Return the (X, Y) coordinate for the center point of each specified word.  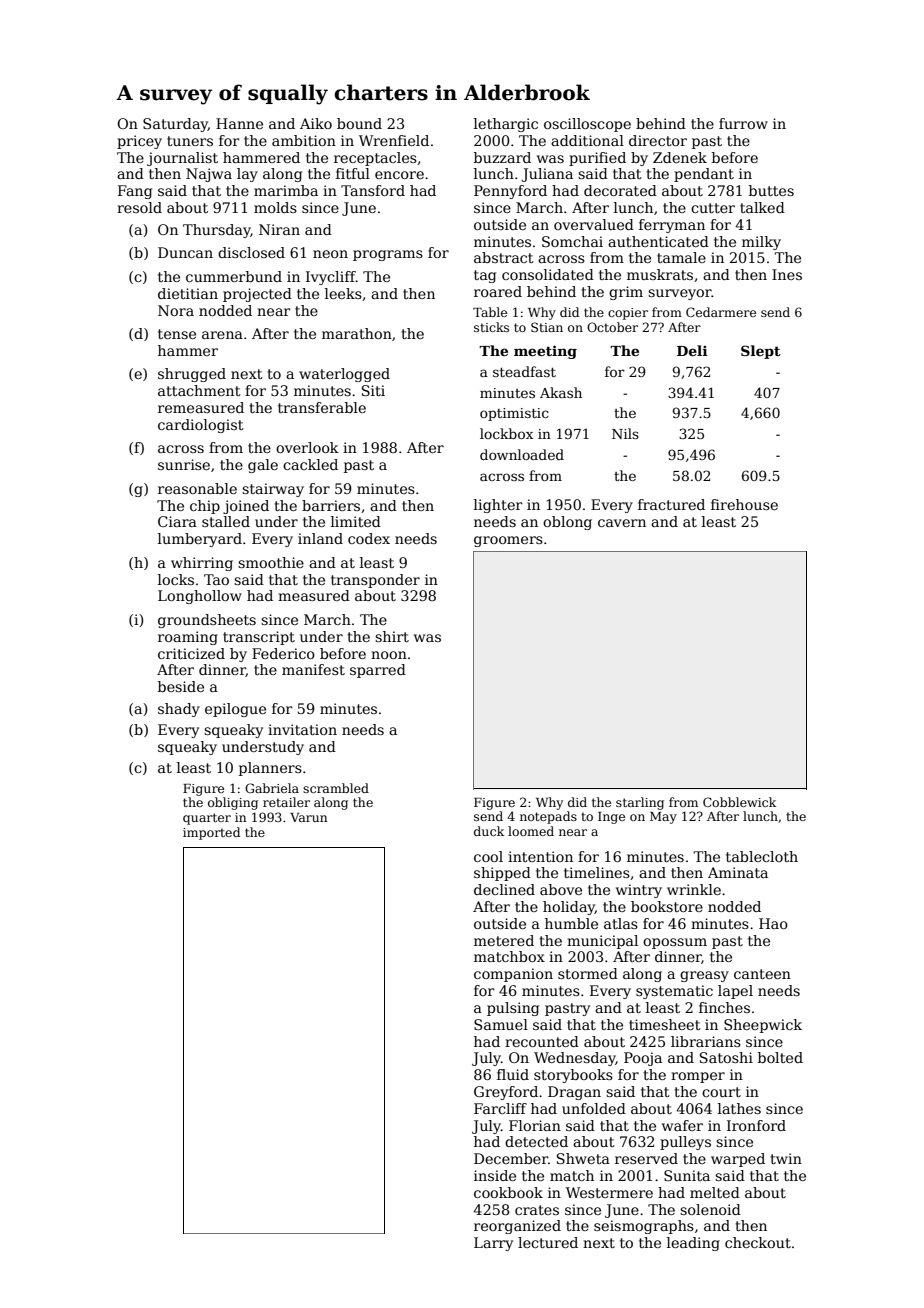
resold (139, 207)
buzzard (502, 157)
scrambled (336, 788)
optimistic (514, 414)
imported (211, 833)
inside (495, 1175)
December (511, 1158)
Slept (761, 352)
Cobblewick (739, 802)
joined (246, 507)
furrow (743, 123)
